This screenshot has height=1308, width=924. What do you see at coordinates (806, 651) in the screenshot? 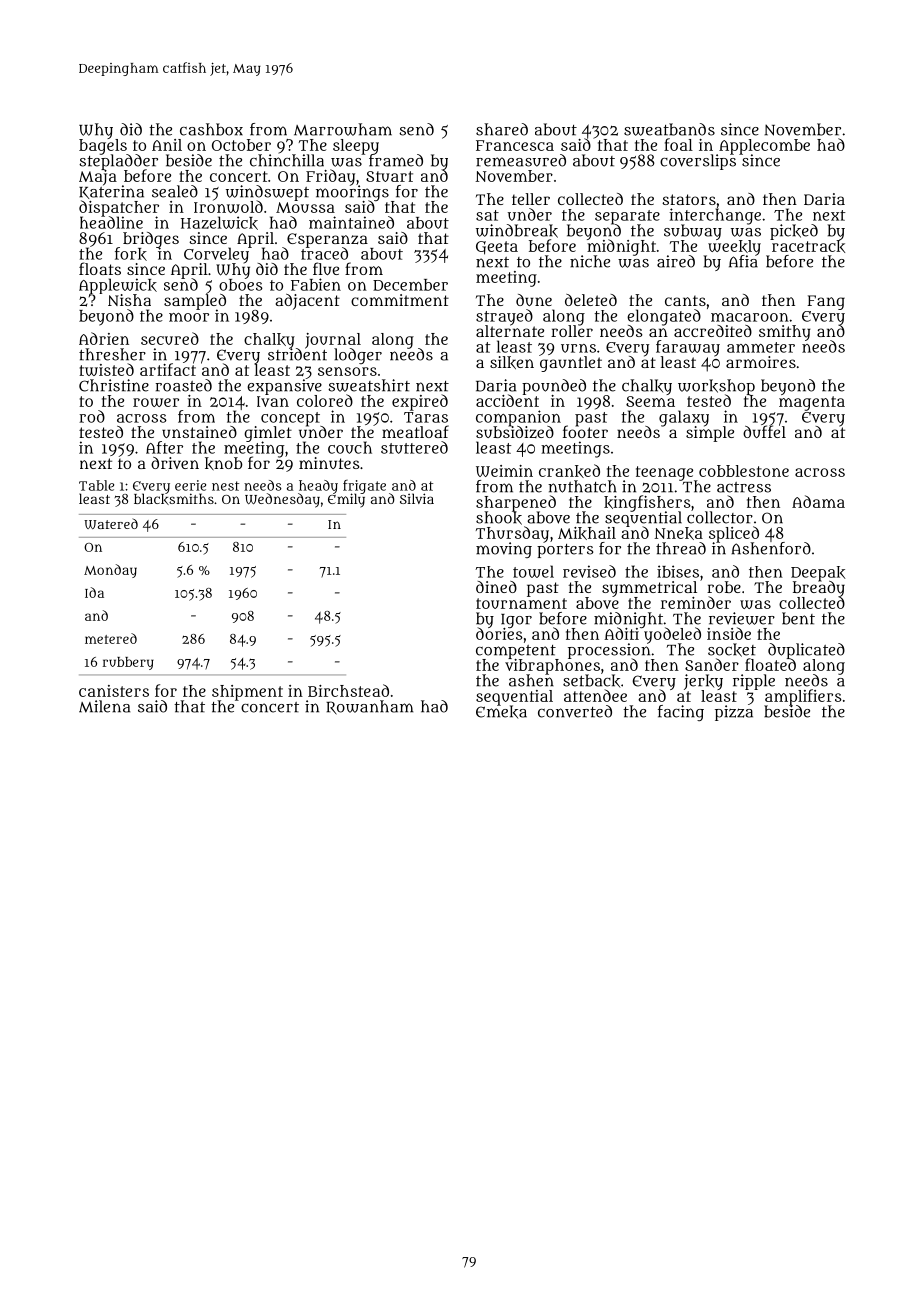
I see `duplicated` at bounding box center [806, 651].
